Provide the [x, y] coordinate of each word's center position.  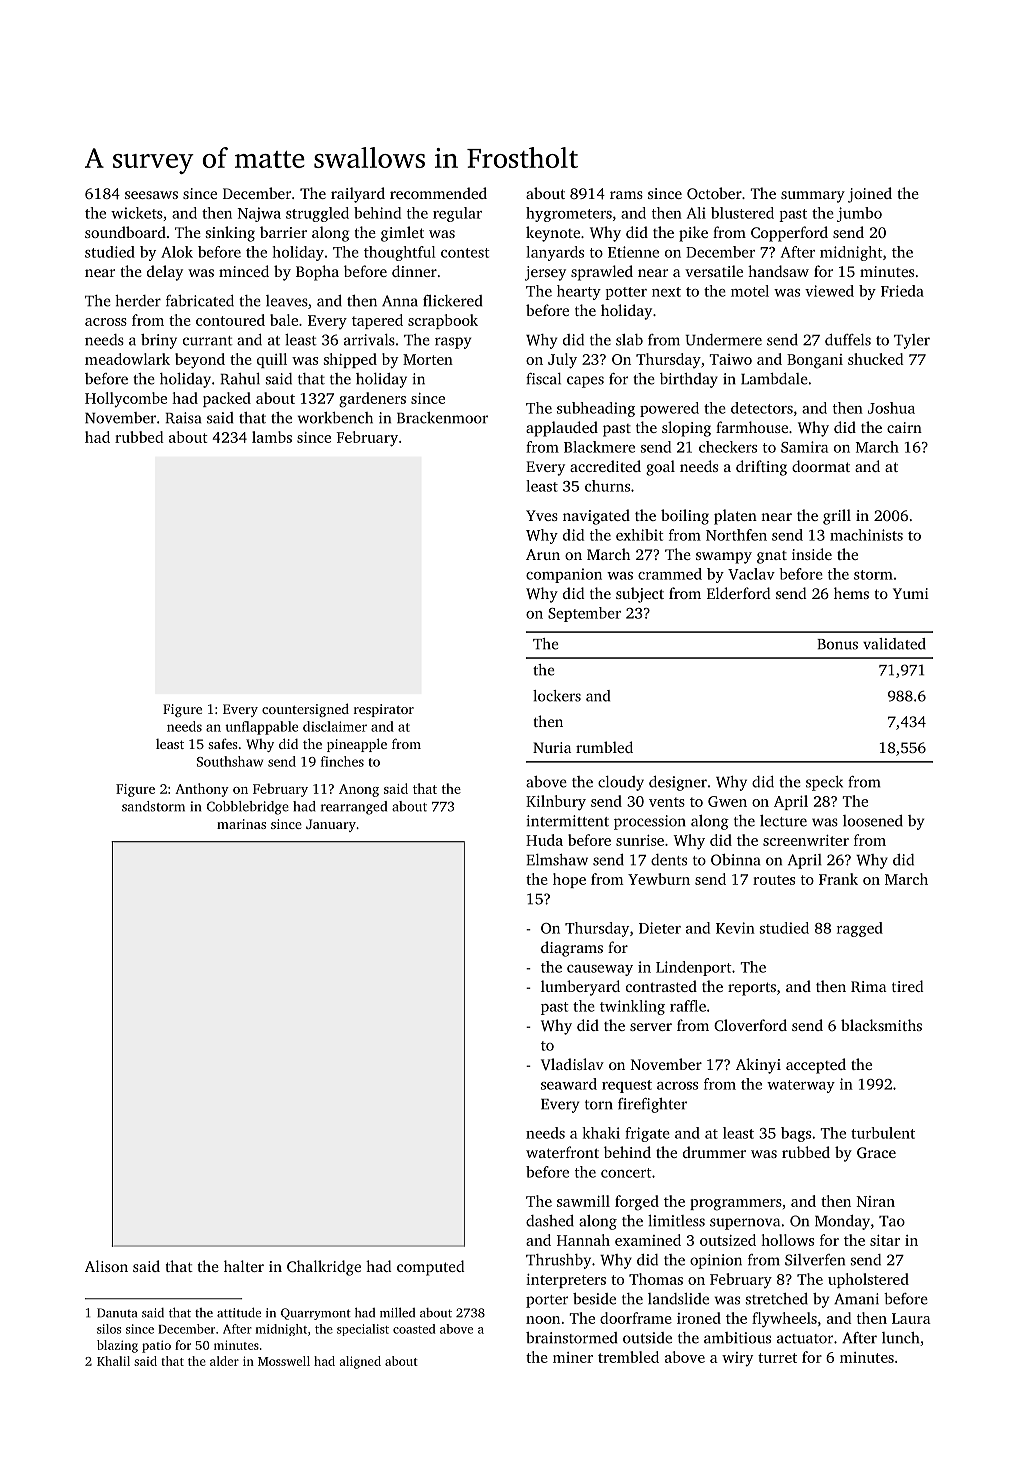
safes [223, 743]
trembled [628, 1357]
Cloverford [750, 1025]
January [331, 825]
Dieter [660, 928]
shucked [875, 359]
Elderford [738, 593]
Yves [542, 515]
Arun [543, 554]
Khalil [113, 1361]
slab [629, 340]
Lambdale [774, 379]
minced [244, 271]
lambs [272, 437]
